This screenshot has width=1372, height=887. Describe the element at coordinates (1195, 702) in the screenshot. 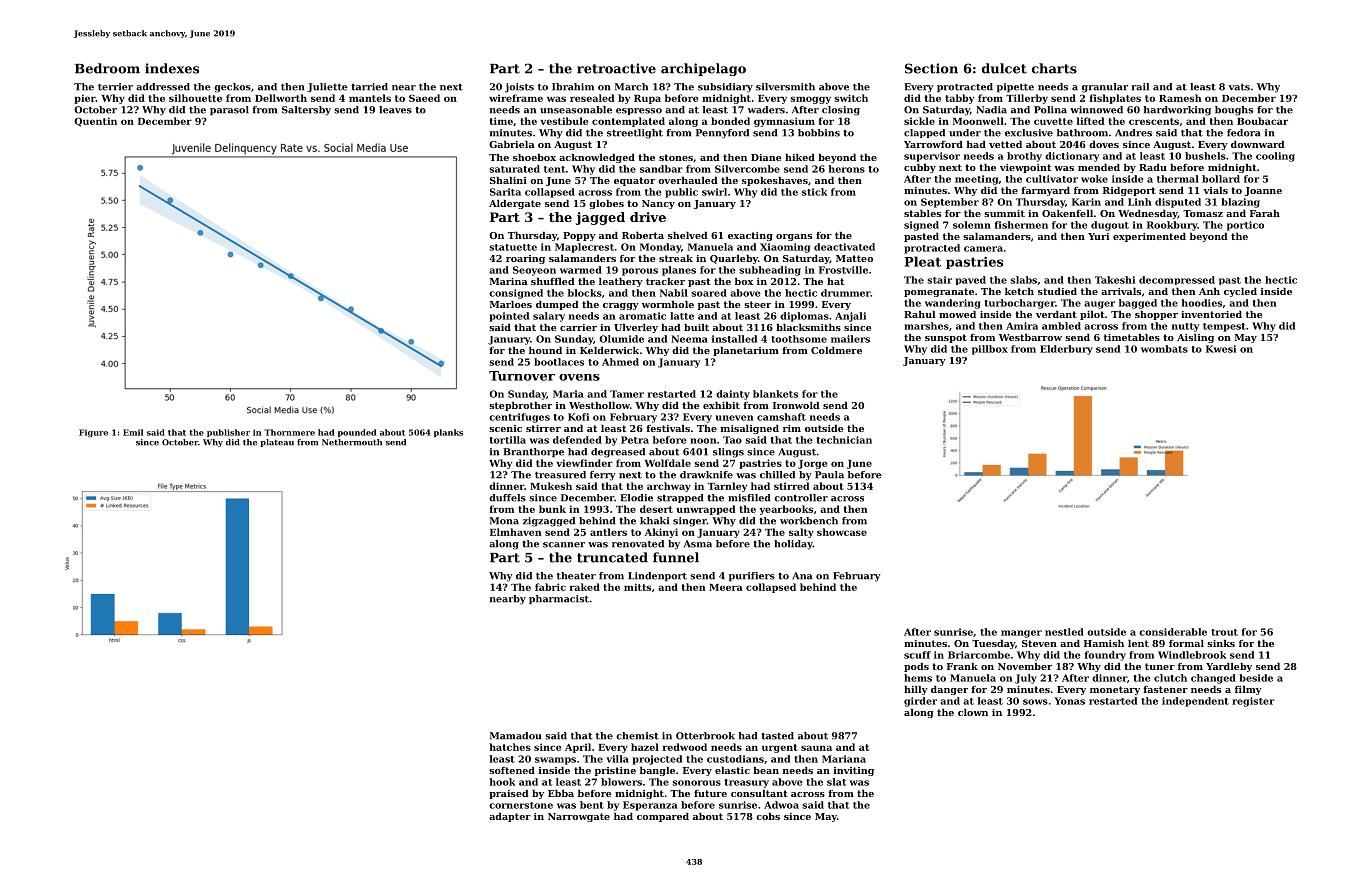

I see `independent` at that location.
